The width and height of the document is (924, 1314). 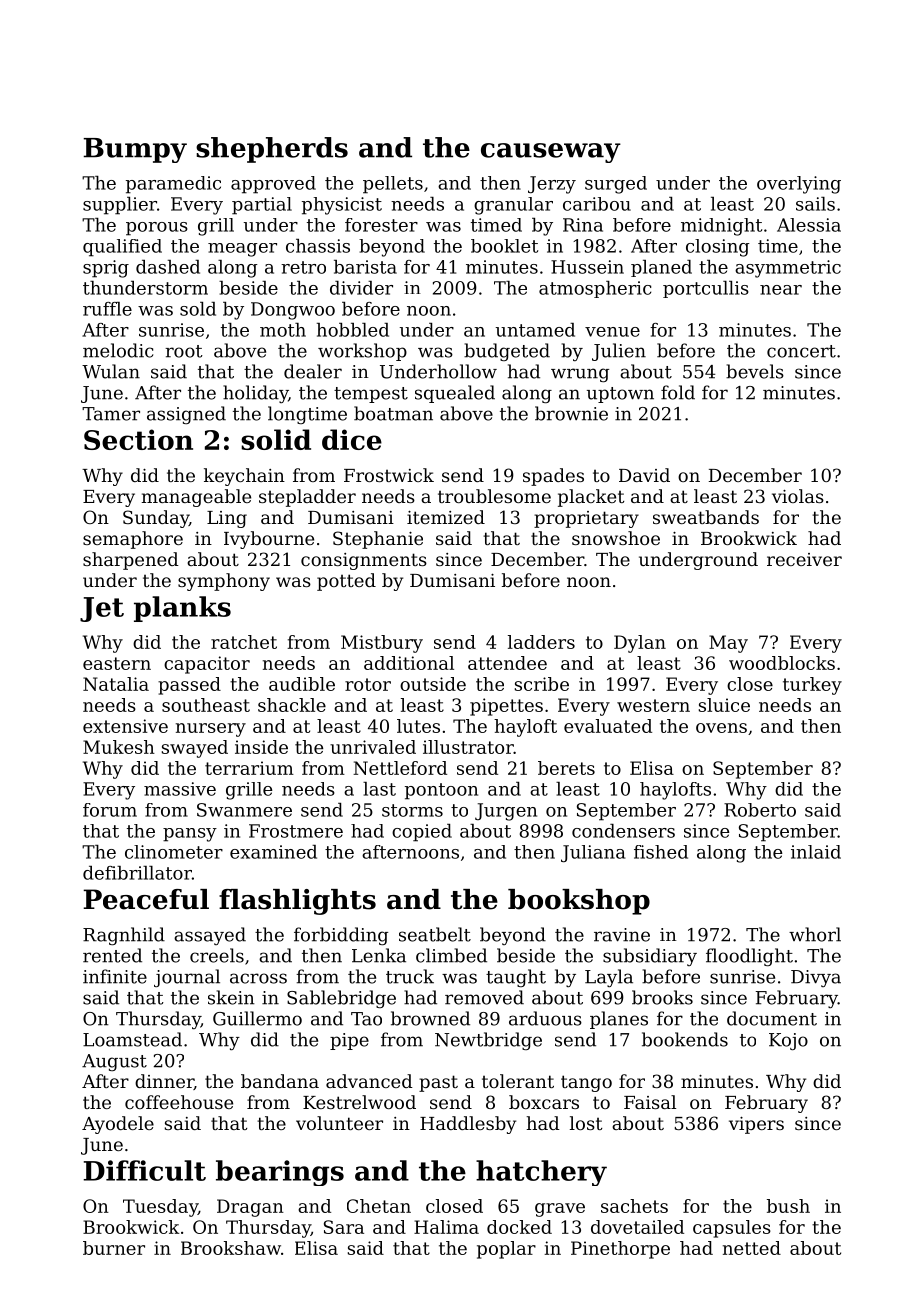 I want to click on asymmetric, so click(x=788, y=269).
